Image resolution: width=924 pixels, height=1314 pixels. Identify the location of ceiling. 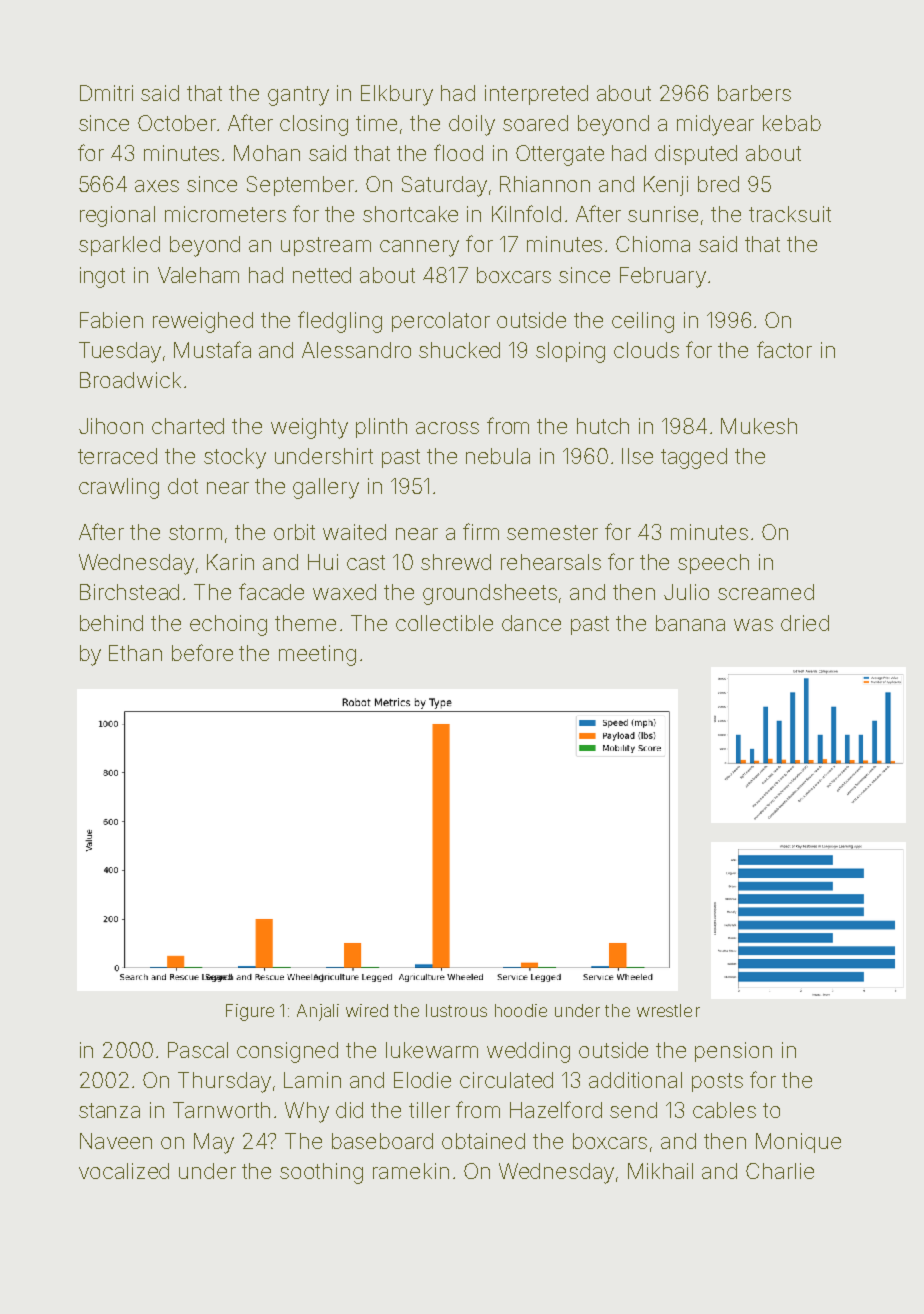
(643, 322).
